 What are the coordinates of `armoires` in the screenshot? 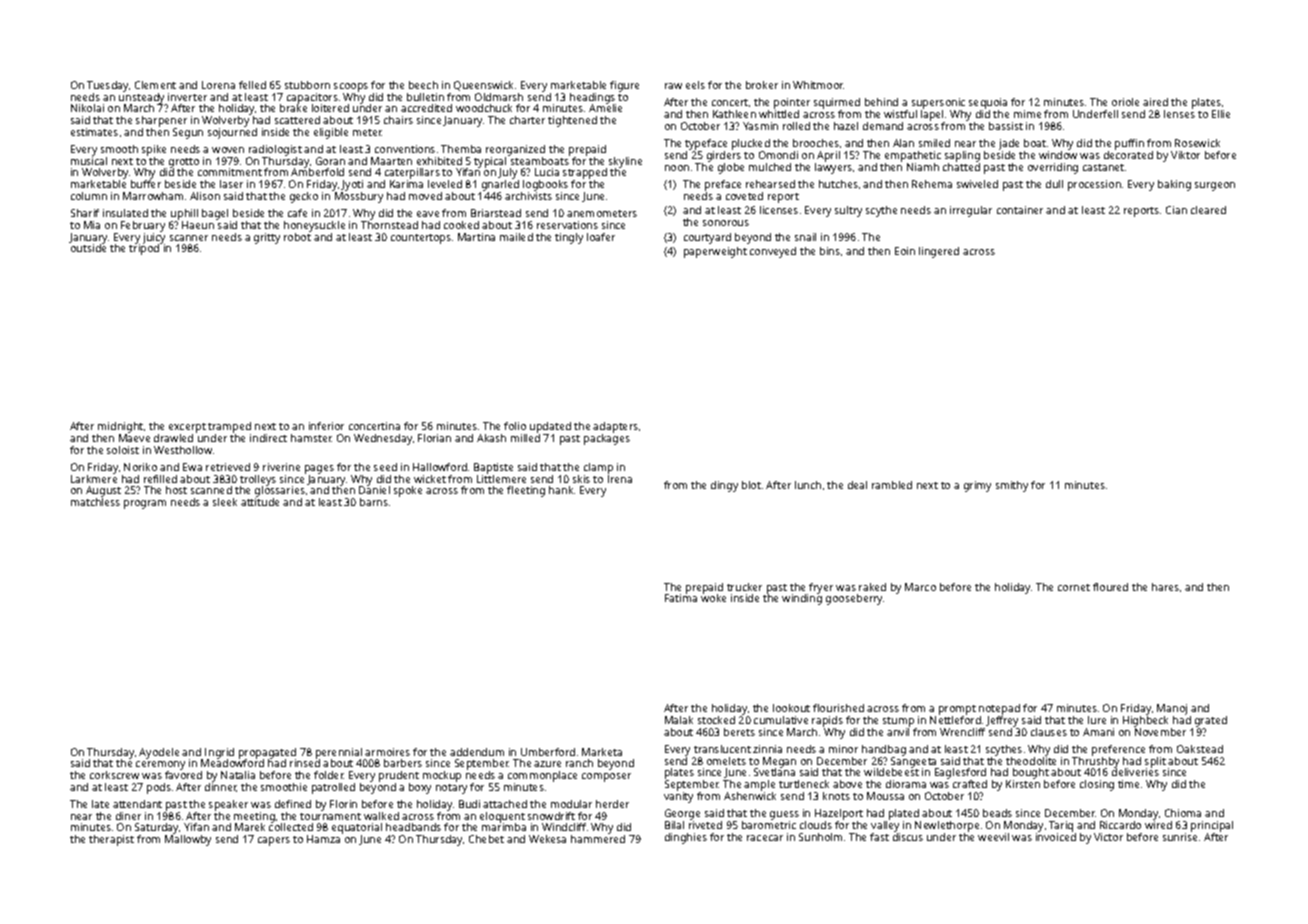 It's located at (387, 752).
